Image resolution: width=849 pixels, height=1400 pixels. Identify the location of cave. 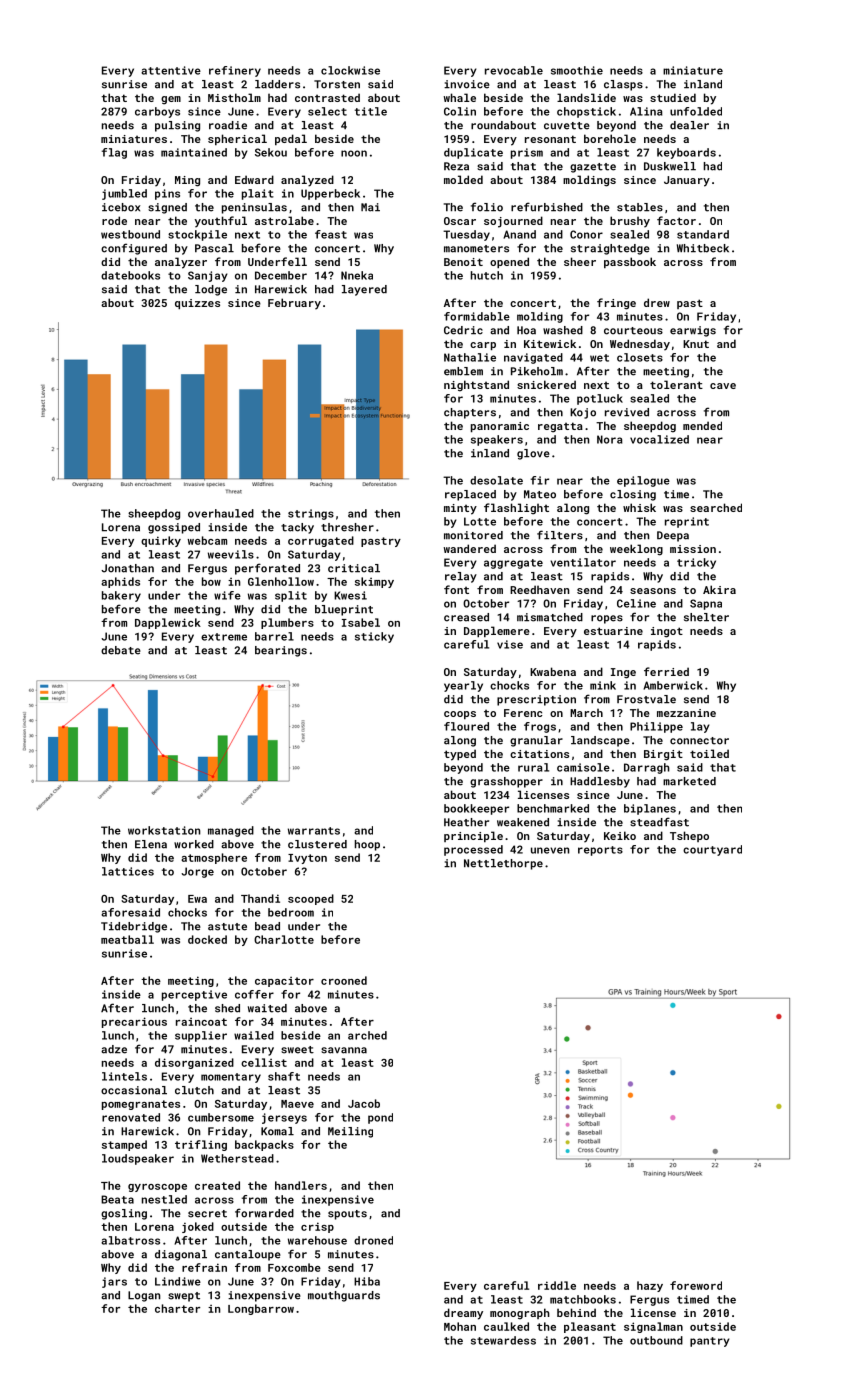
(723, 386).
